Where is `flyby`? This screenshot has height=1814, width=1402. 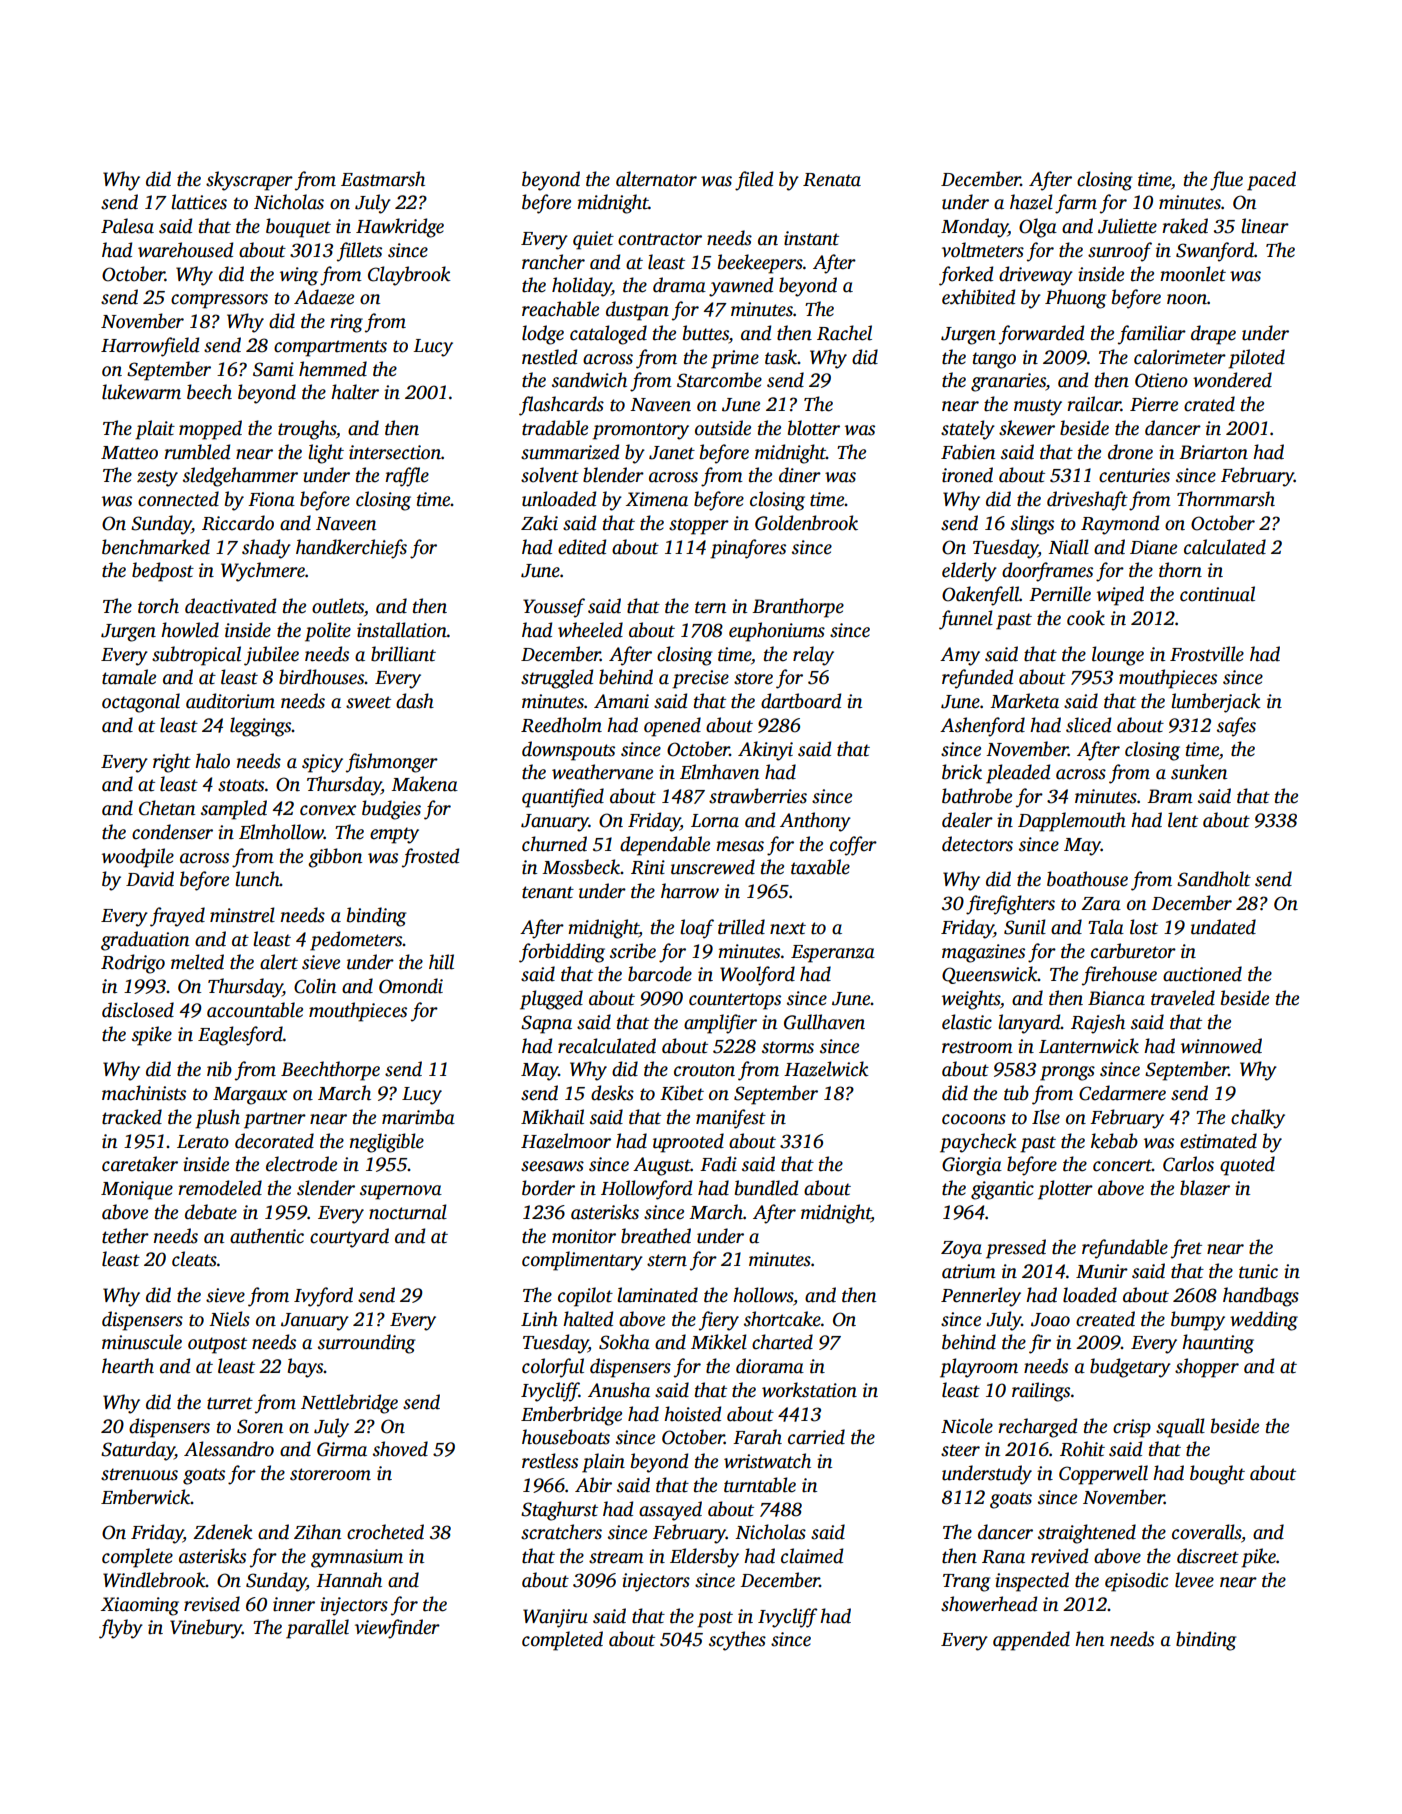
flyby is located at coordinates (121, 1629).
